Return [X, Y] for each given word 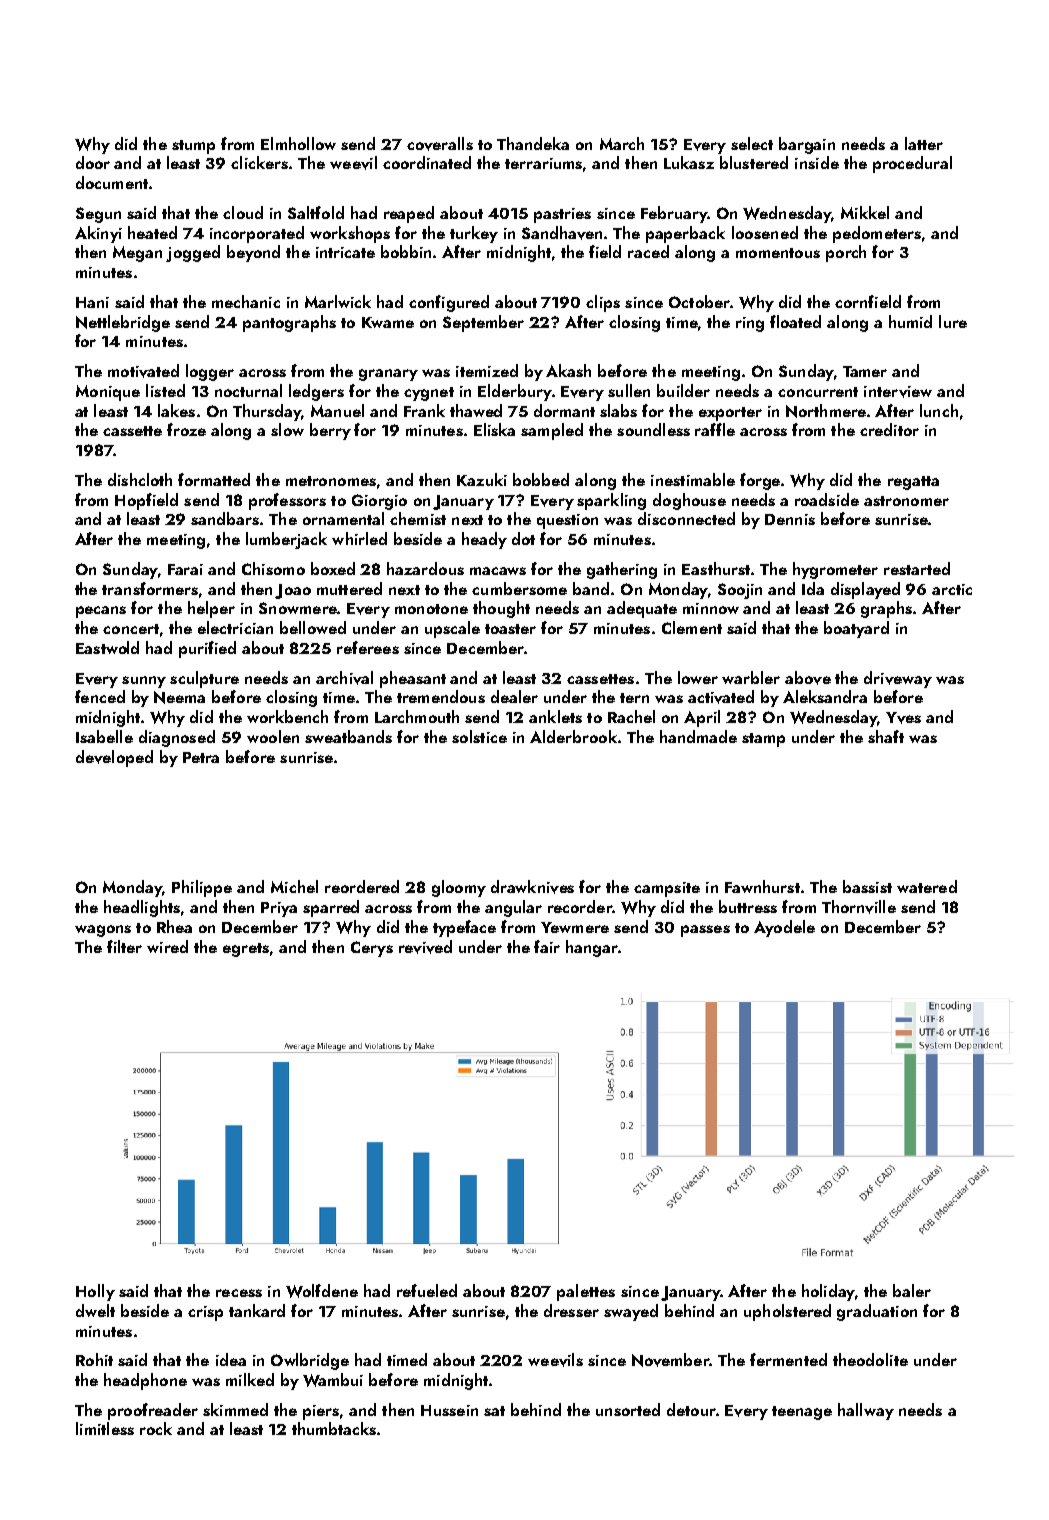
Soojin [740, 591]
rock [156, 1428]
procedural [912, 164]
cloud [243, 212]
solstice [479, 736]
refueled [427, 1290]
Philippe [202, 888]
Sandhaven [562, 233]
